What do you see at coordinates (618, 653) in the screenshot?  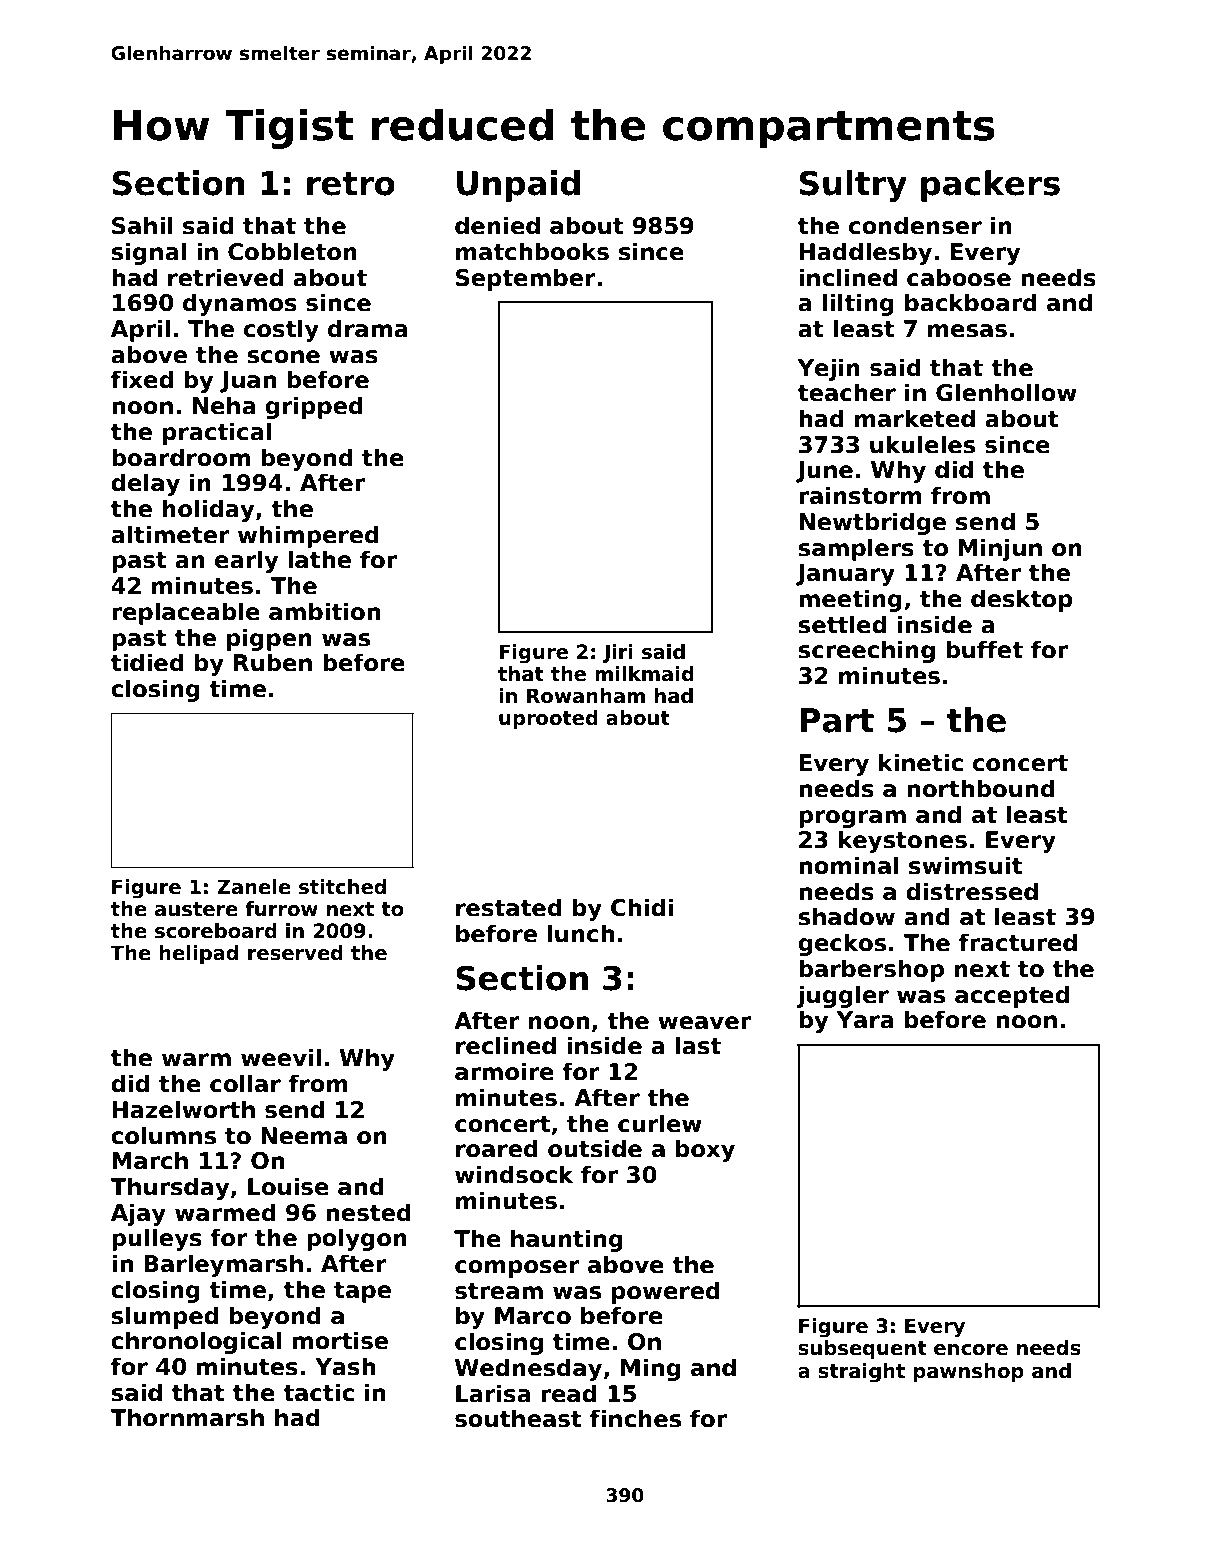 I see `Jiri` at bounding box center [618, 653].
